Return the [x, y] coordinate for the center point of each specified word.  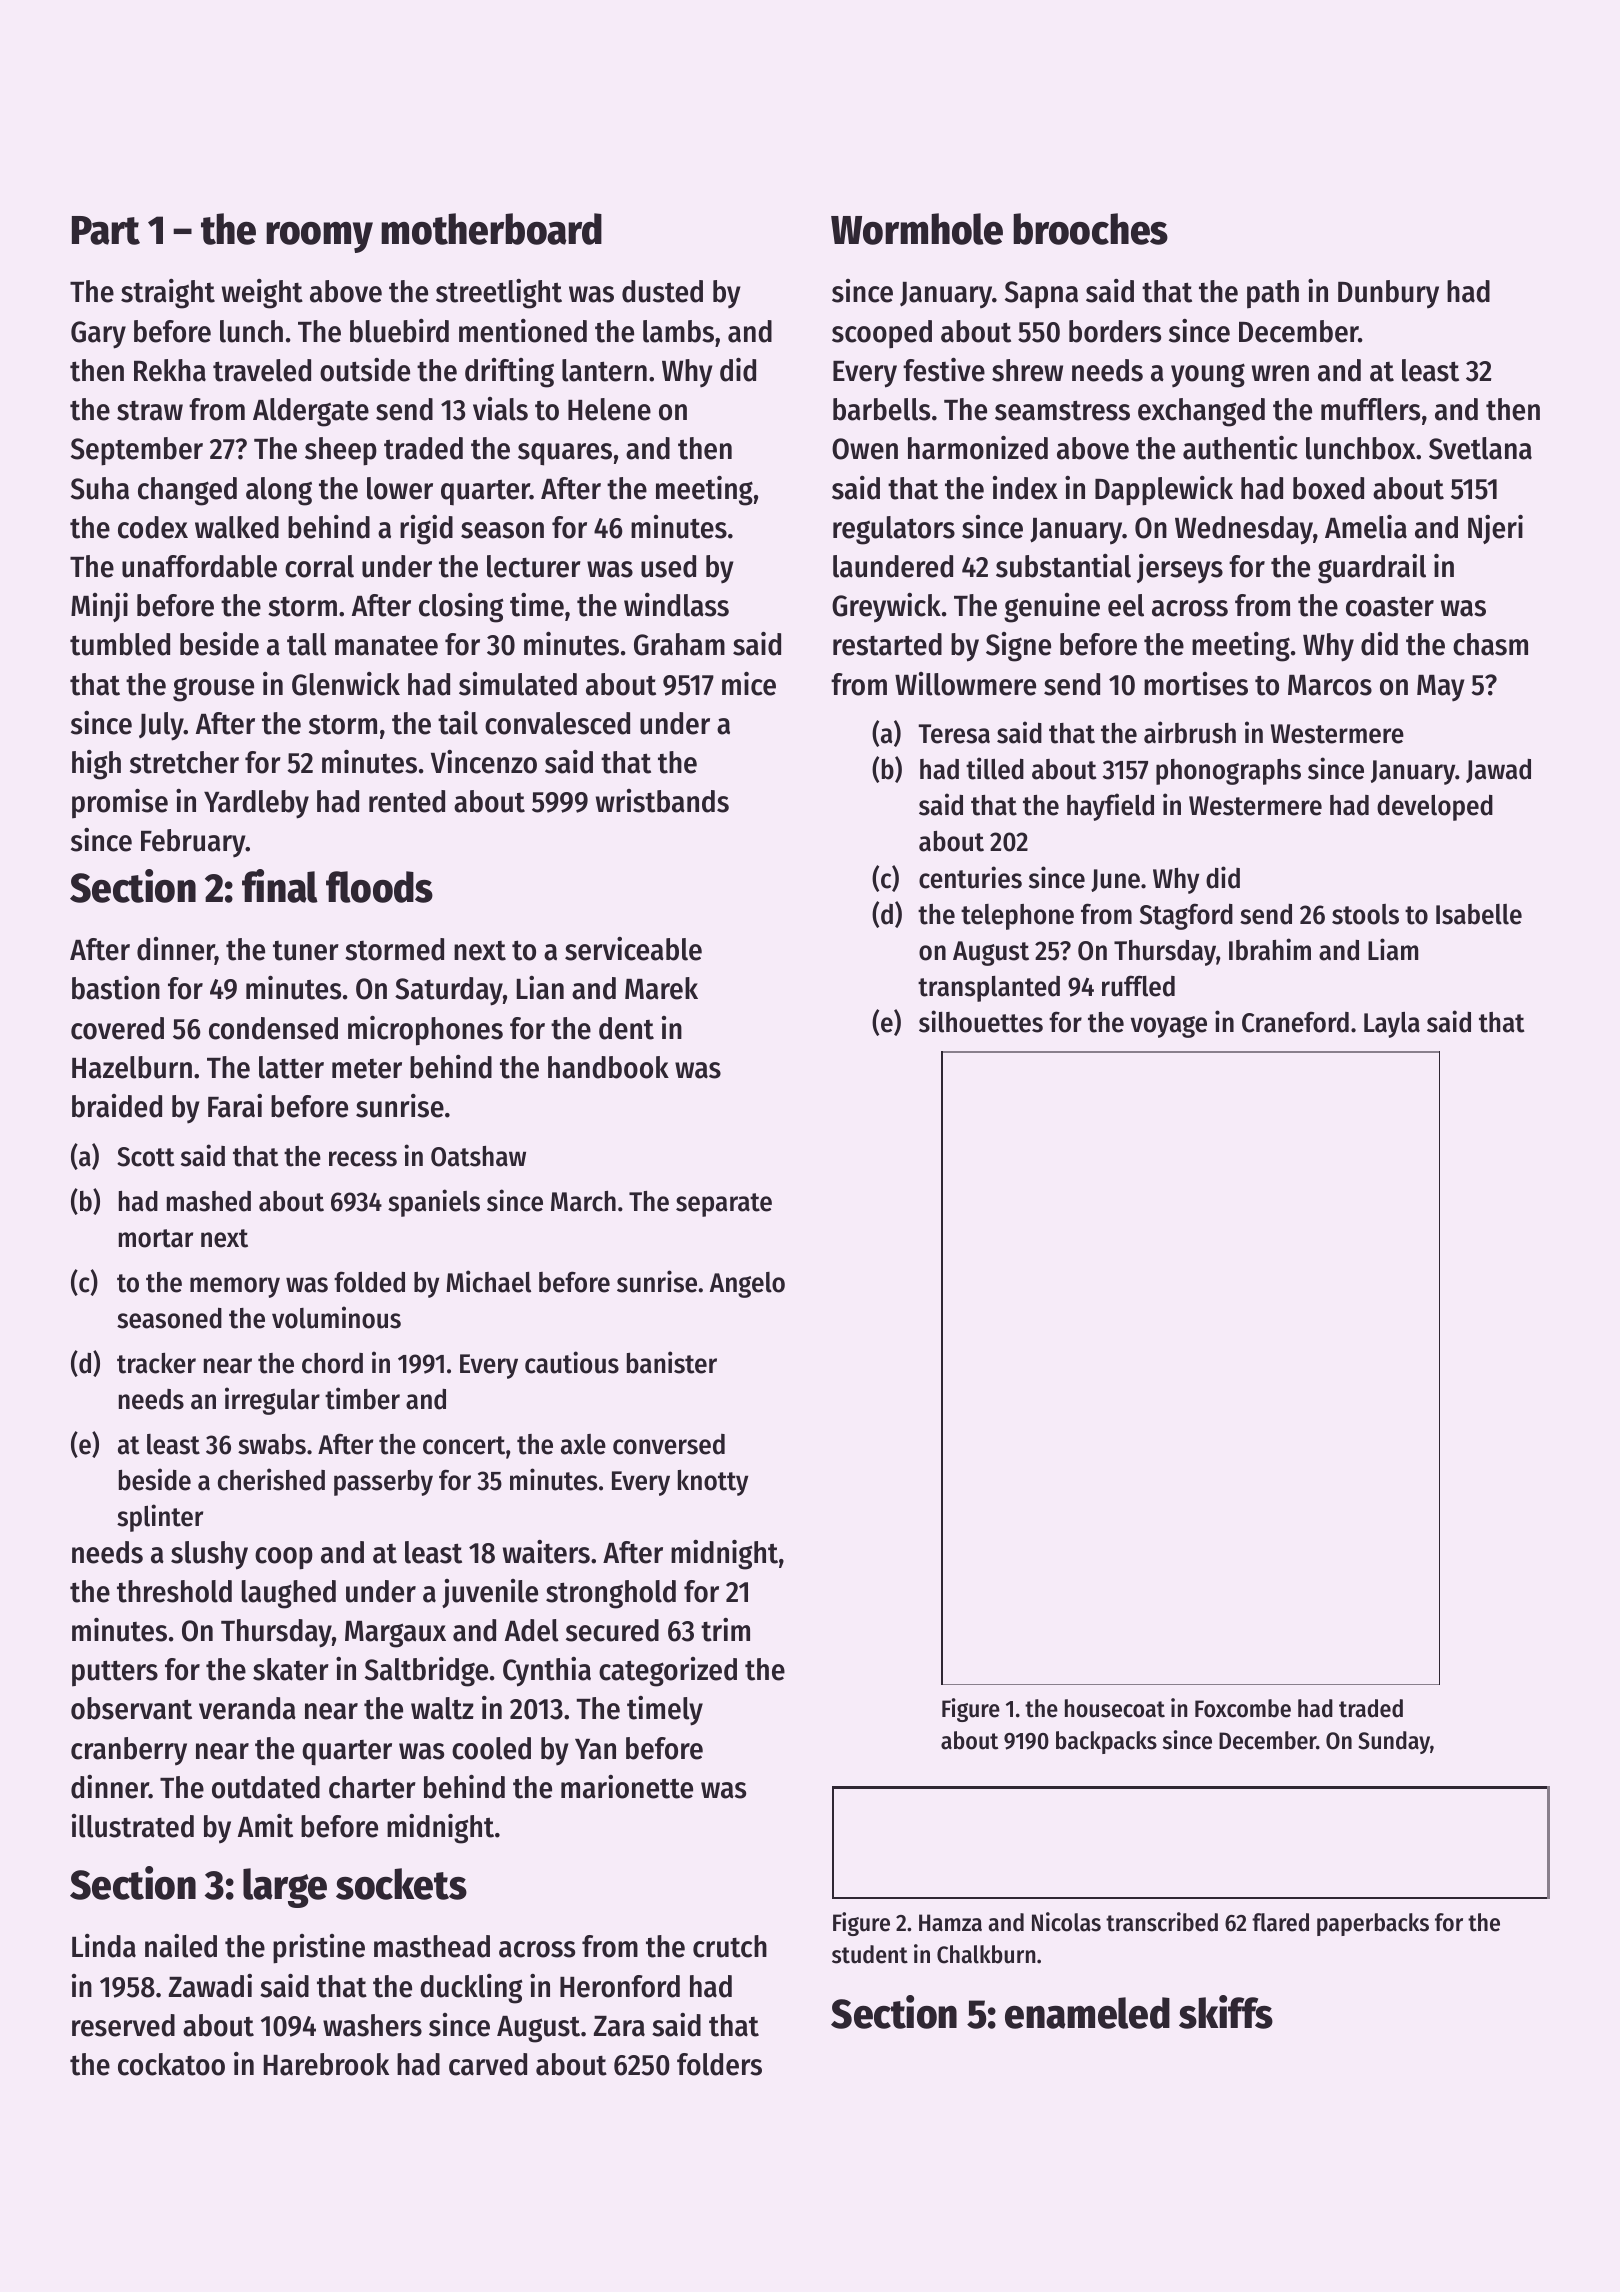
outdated [266, 1787]
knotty [713, 1483]
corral [319, 566]
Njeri [1495, 529]
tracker [156, 1363]
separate [724, 1205]
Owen [865, 449]
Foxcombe [1243, 1708]
